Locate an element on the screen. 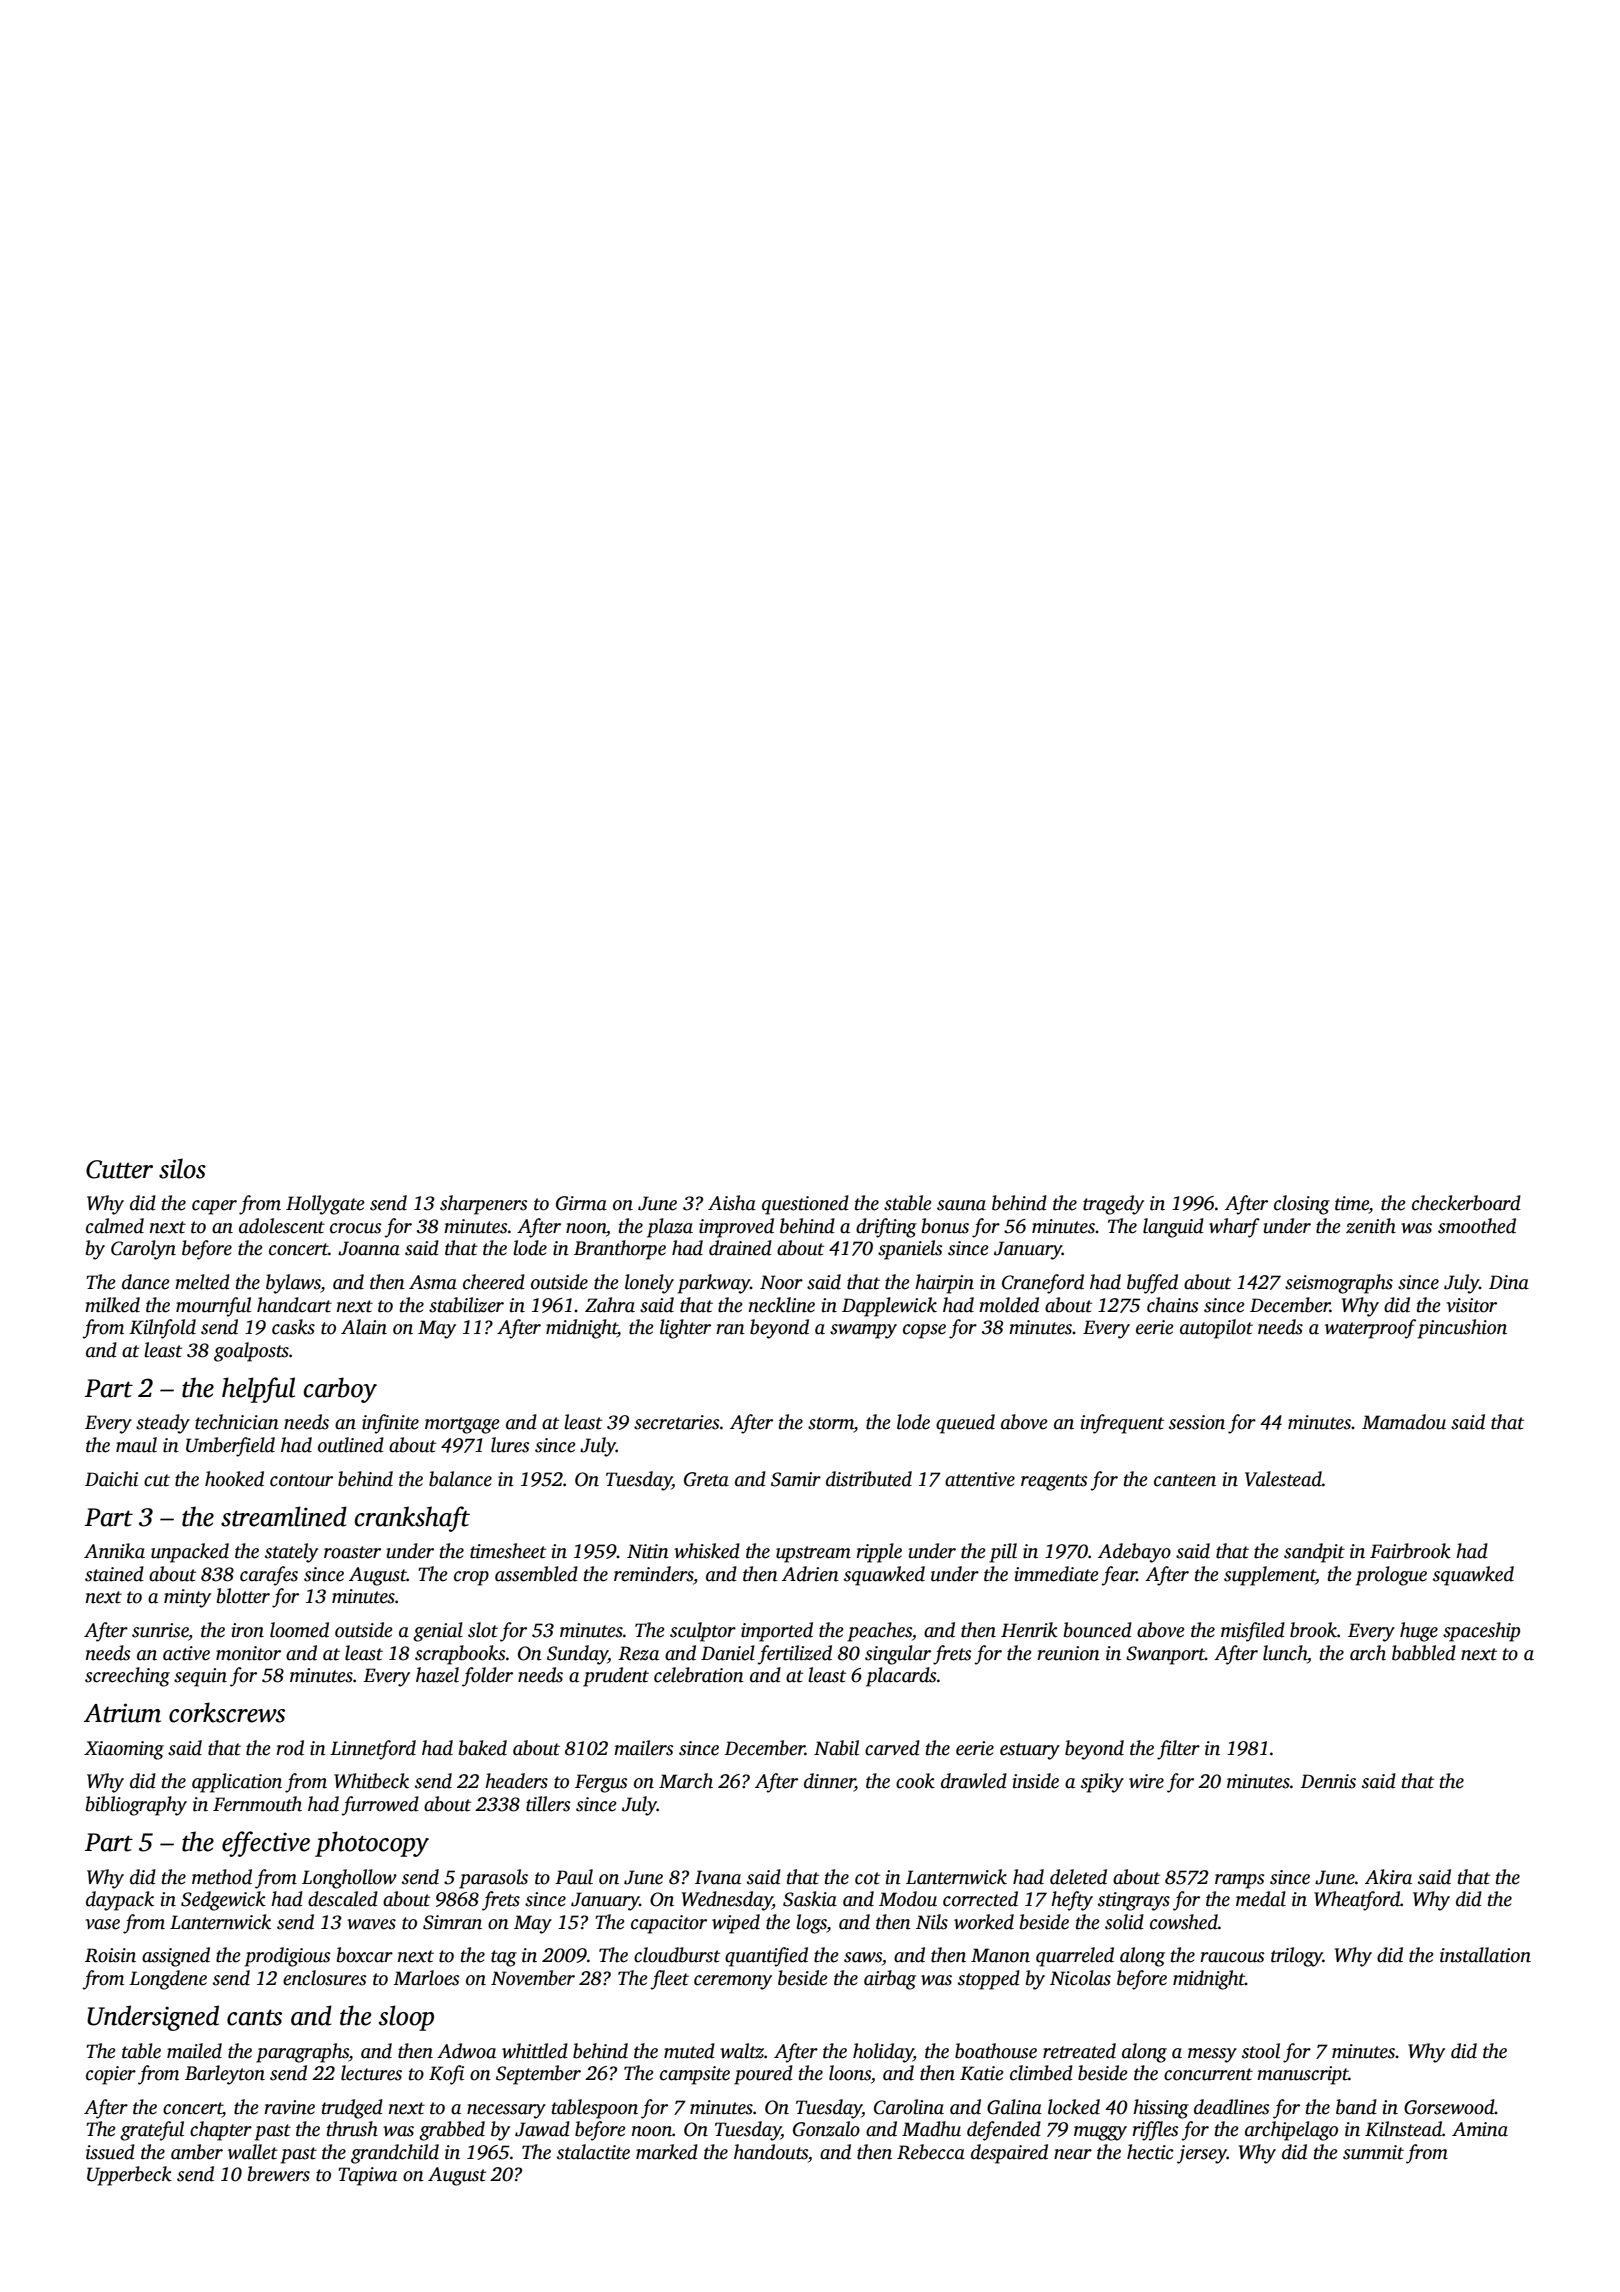  Swanport is located at coordinates (1165, 1655).
